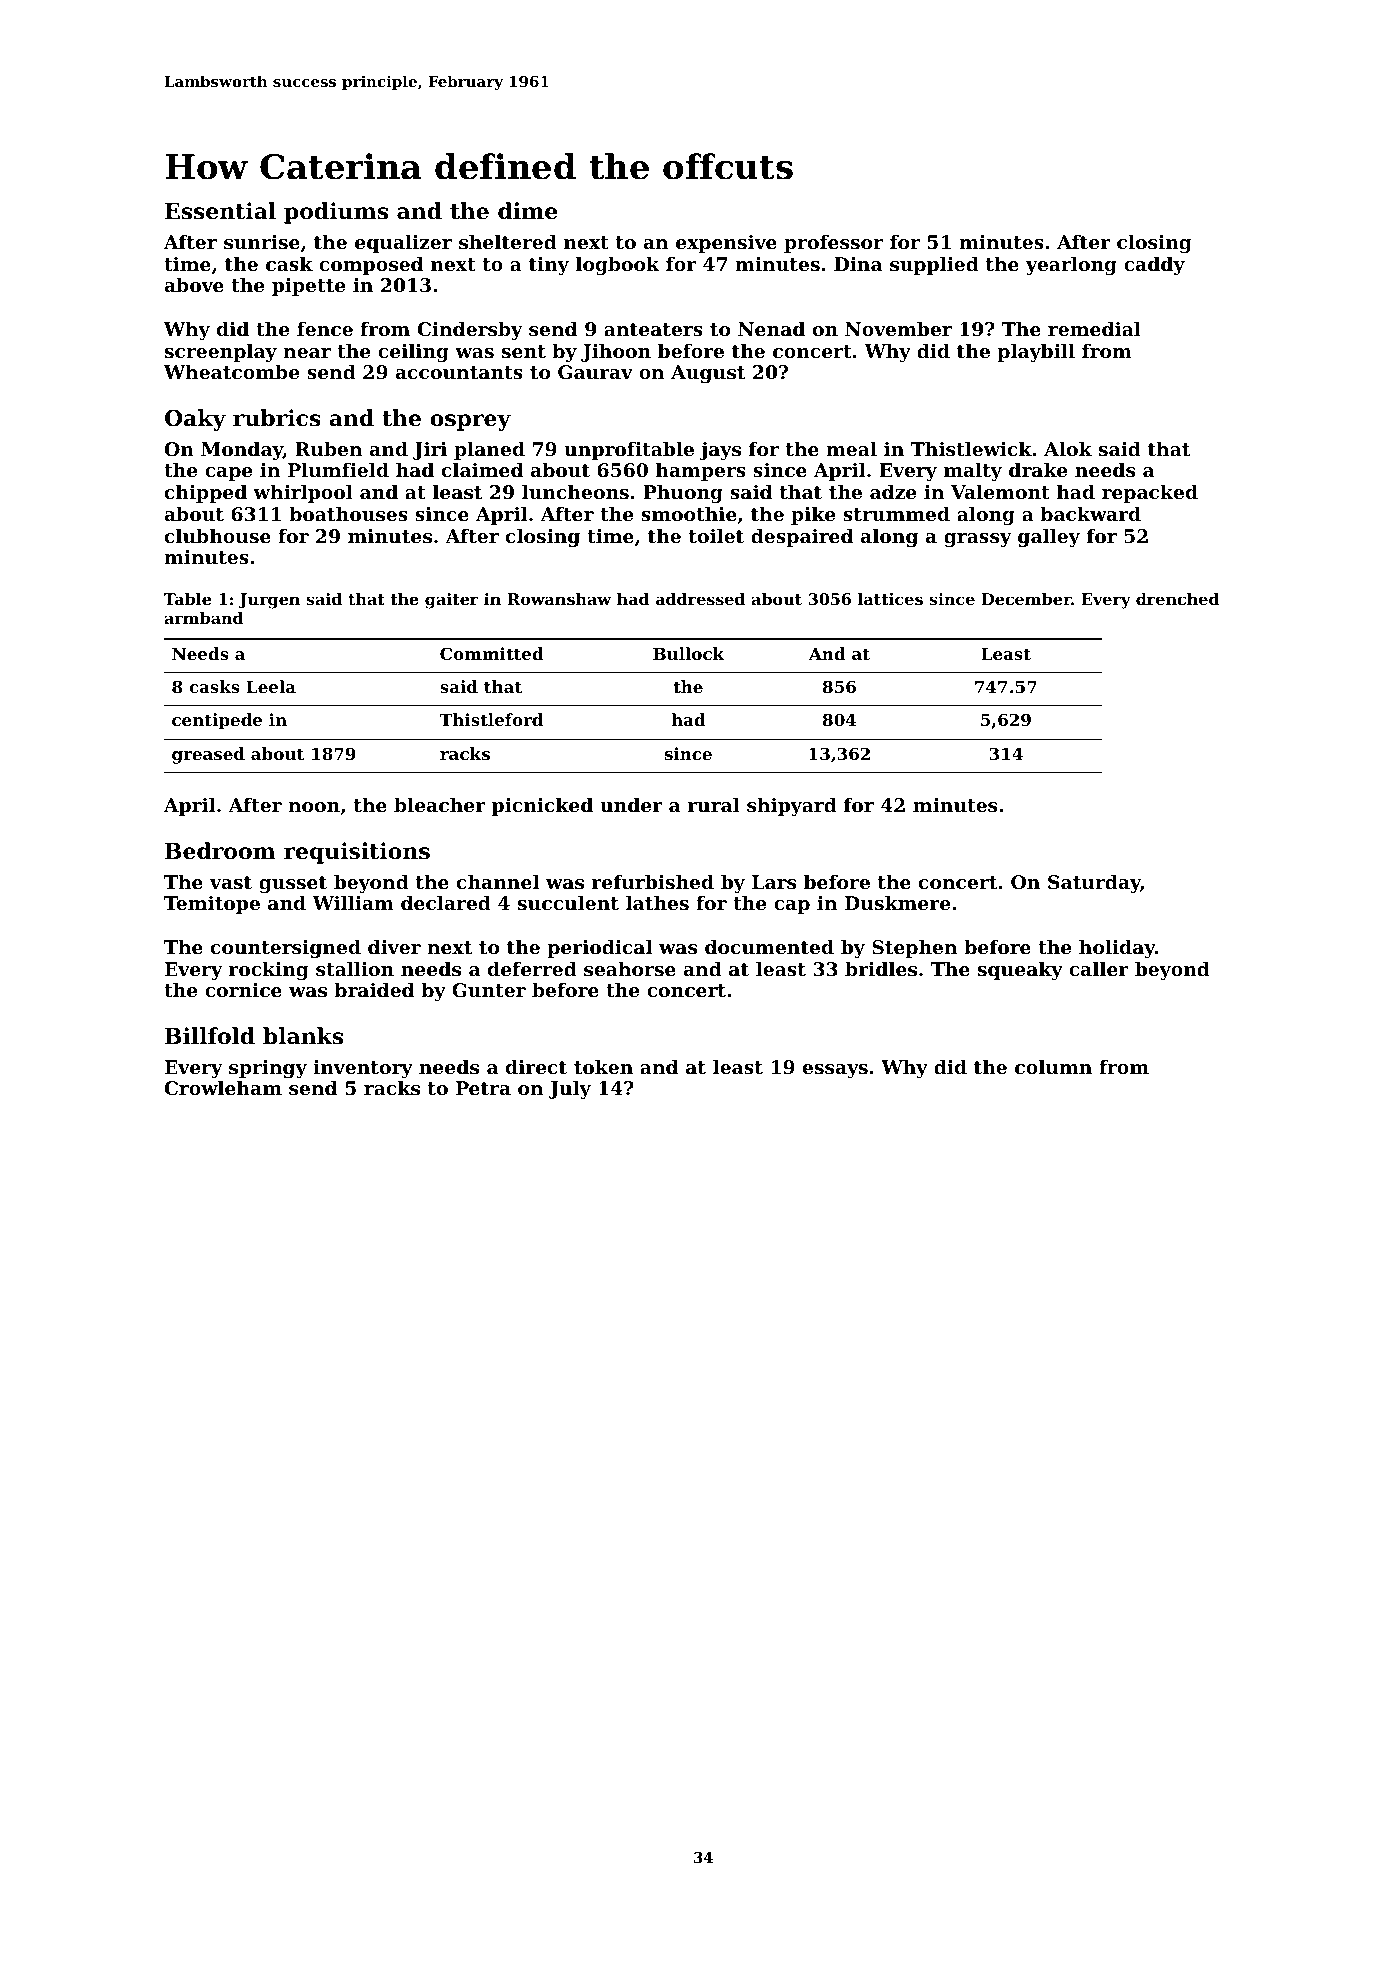 This page has height=1969, width=1386. Describe the element at coordinates (890, 599) in the page. I see `lattices` at that location.
